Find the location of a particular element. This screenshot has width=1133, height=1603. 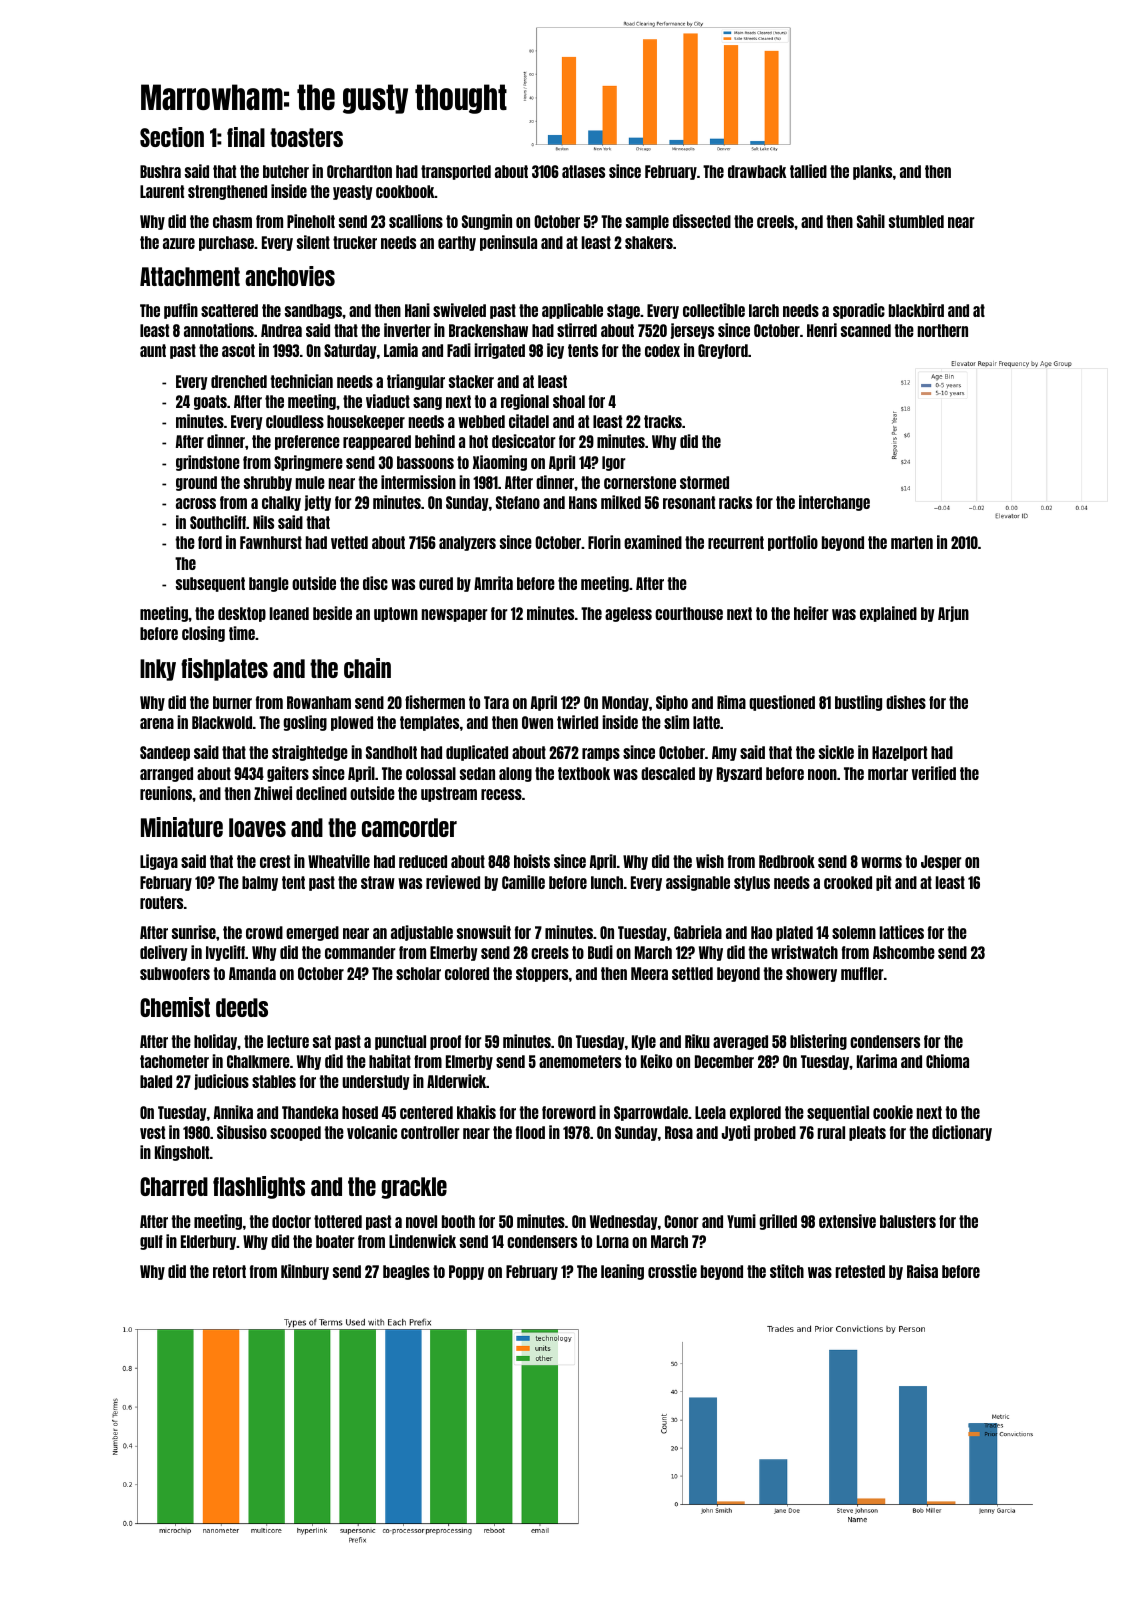

planks is located at coordinates (872, 172).
